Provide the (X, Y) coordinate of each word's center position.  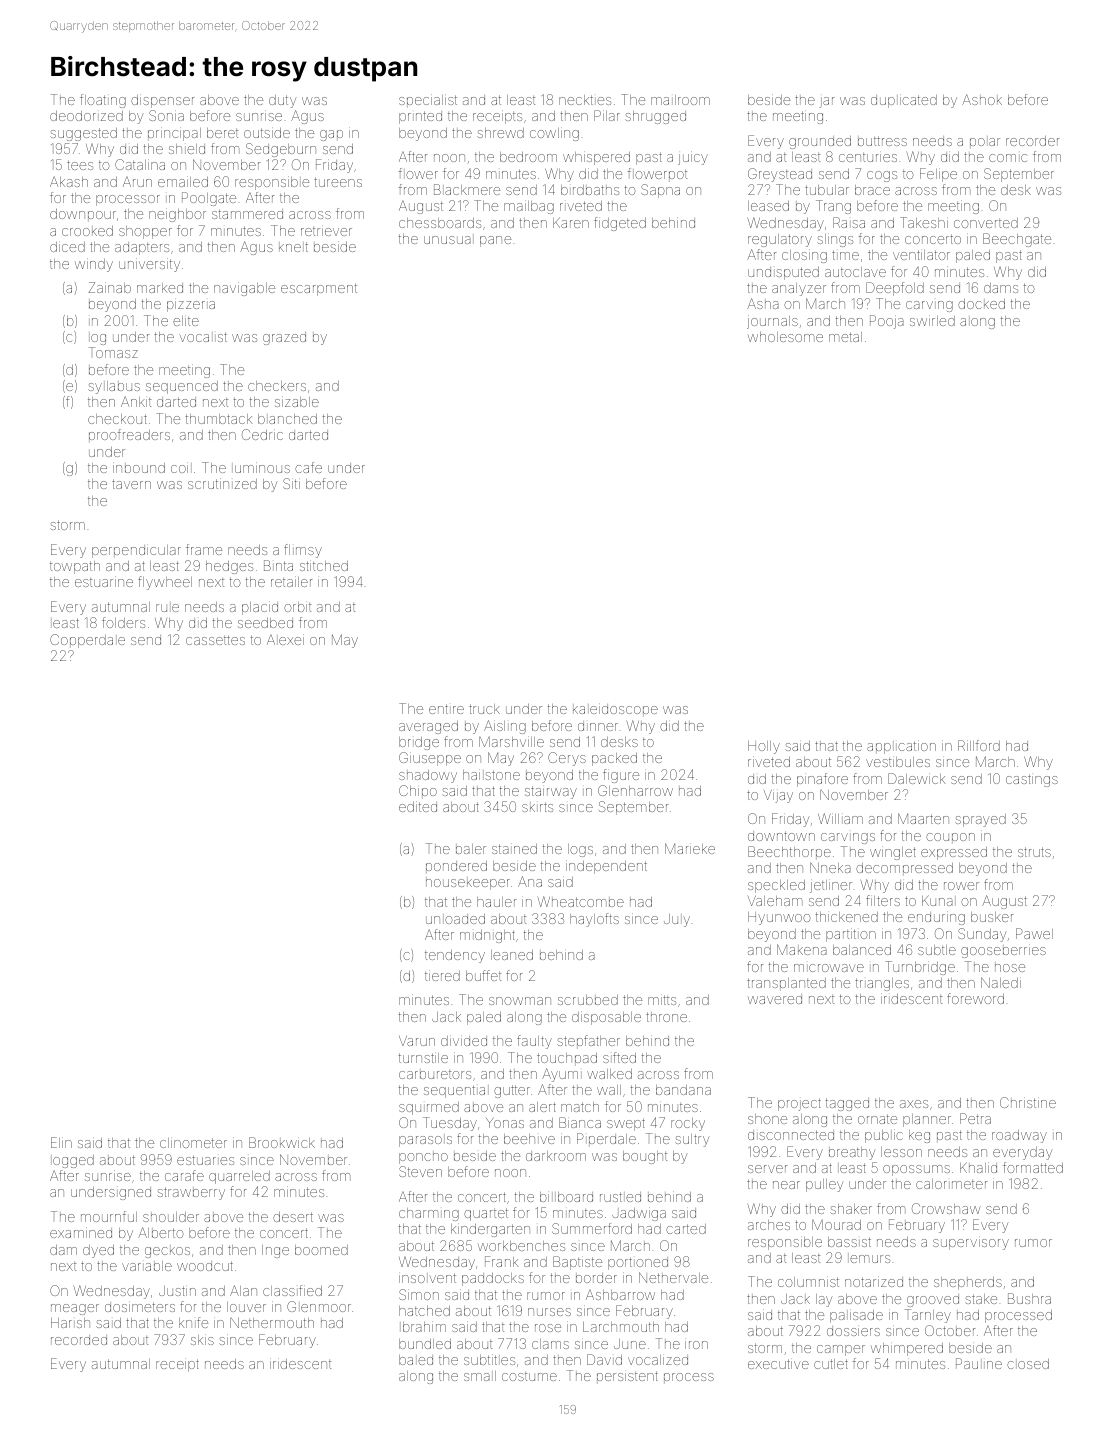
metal (845, 337)
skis (202, 1340)
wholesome (785, 337)
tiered (442, 975)
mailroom (680, 100)
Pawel (1034, 933)
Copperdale (87, 641)
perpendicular (136, 551)
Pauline (979, 1363)
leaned (512, 955)
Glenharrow (635, 790)
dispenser (162, 101)
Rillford (979, 745)
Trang (833, 207)
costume (529, 1376)
